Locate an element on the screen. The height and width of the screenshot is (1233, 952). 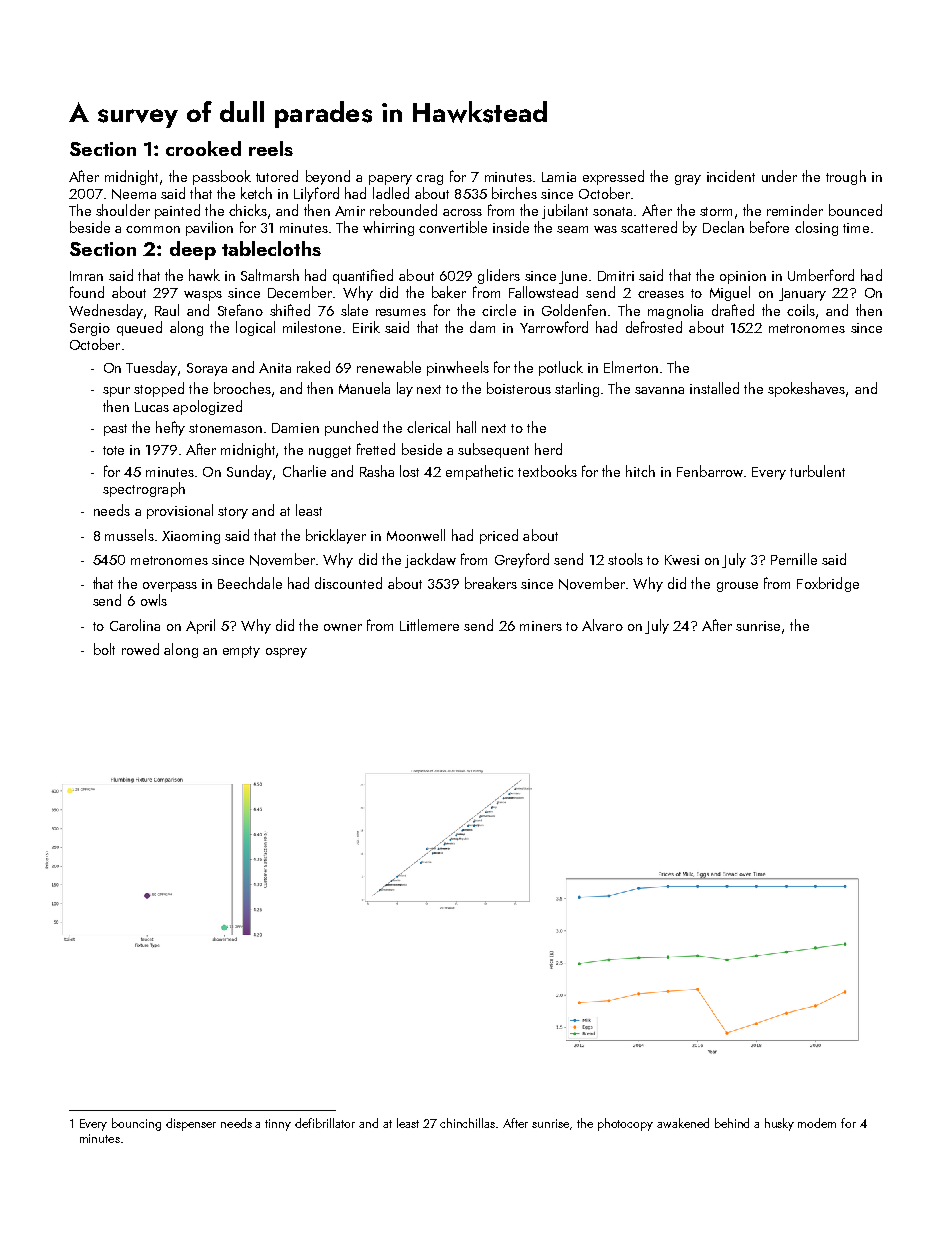
convertible is located at coordinates (453, 227).
